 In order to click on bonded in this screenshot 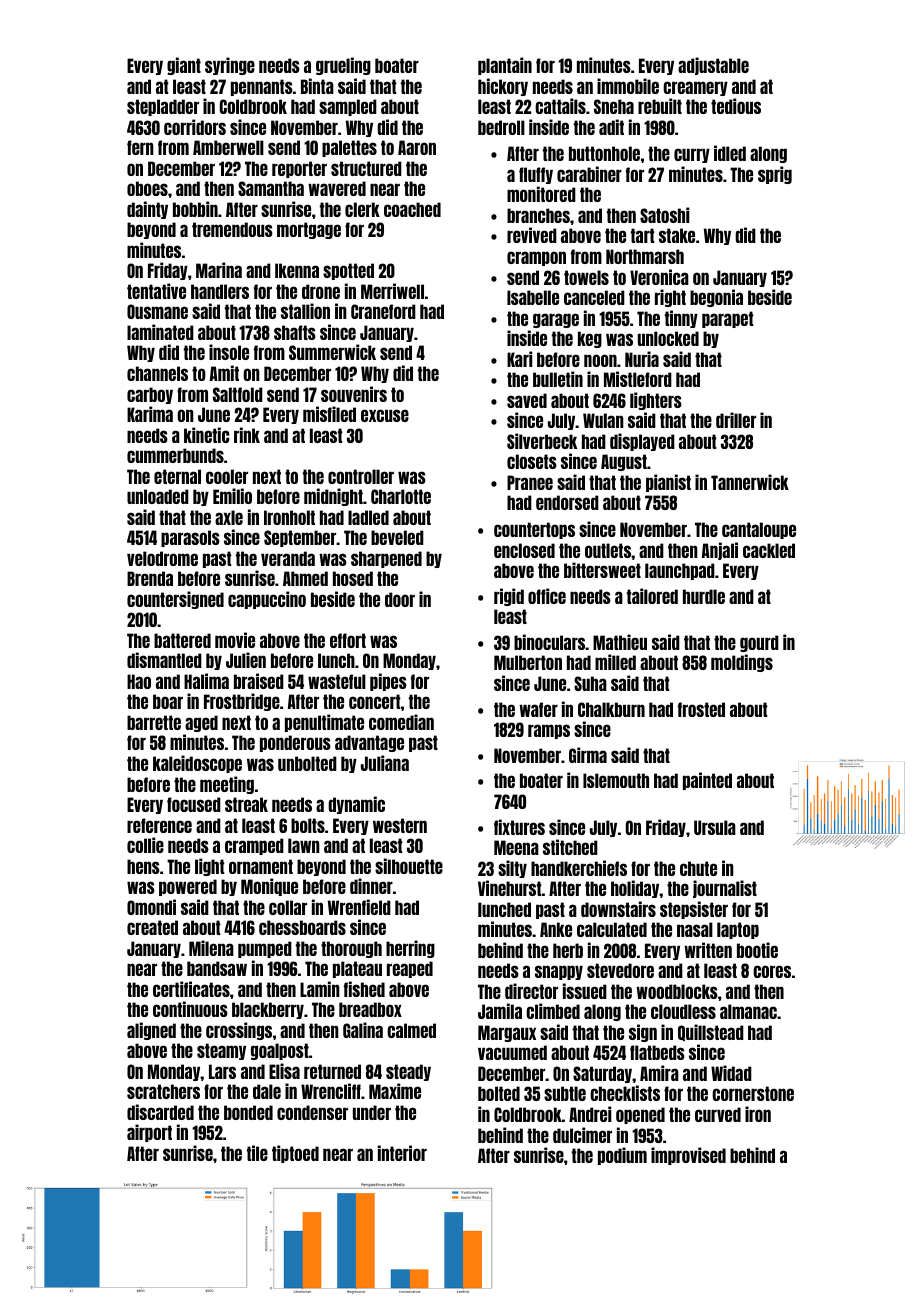, I will do `click(248, 1112)`.
